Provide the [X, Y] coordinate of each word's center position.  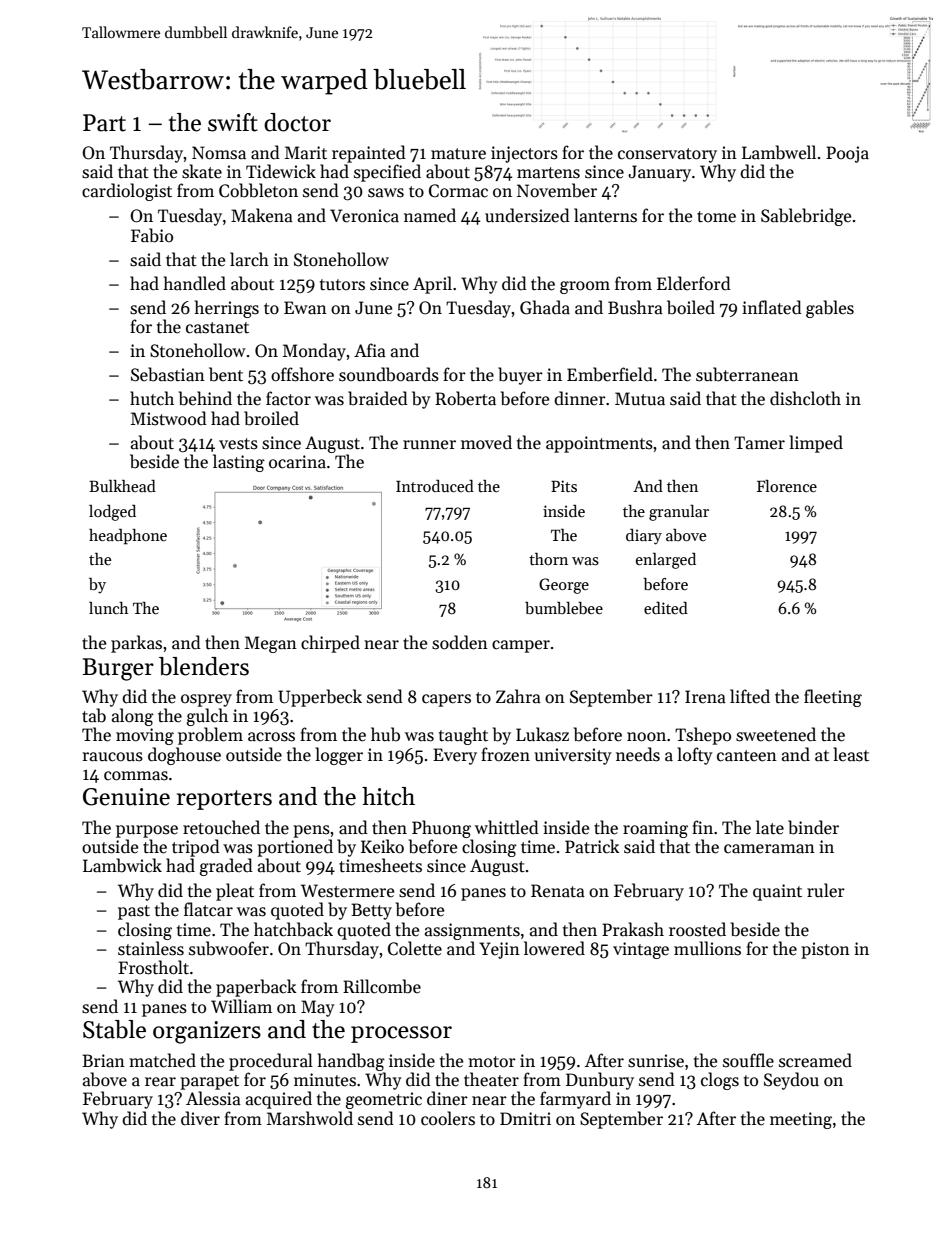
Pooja [847, 154]
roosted [697, 929]
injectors [524, 154]
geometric [384, 1100]
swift [233, 122]
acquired [279, 1100]
